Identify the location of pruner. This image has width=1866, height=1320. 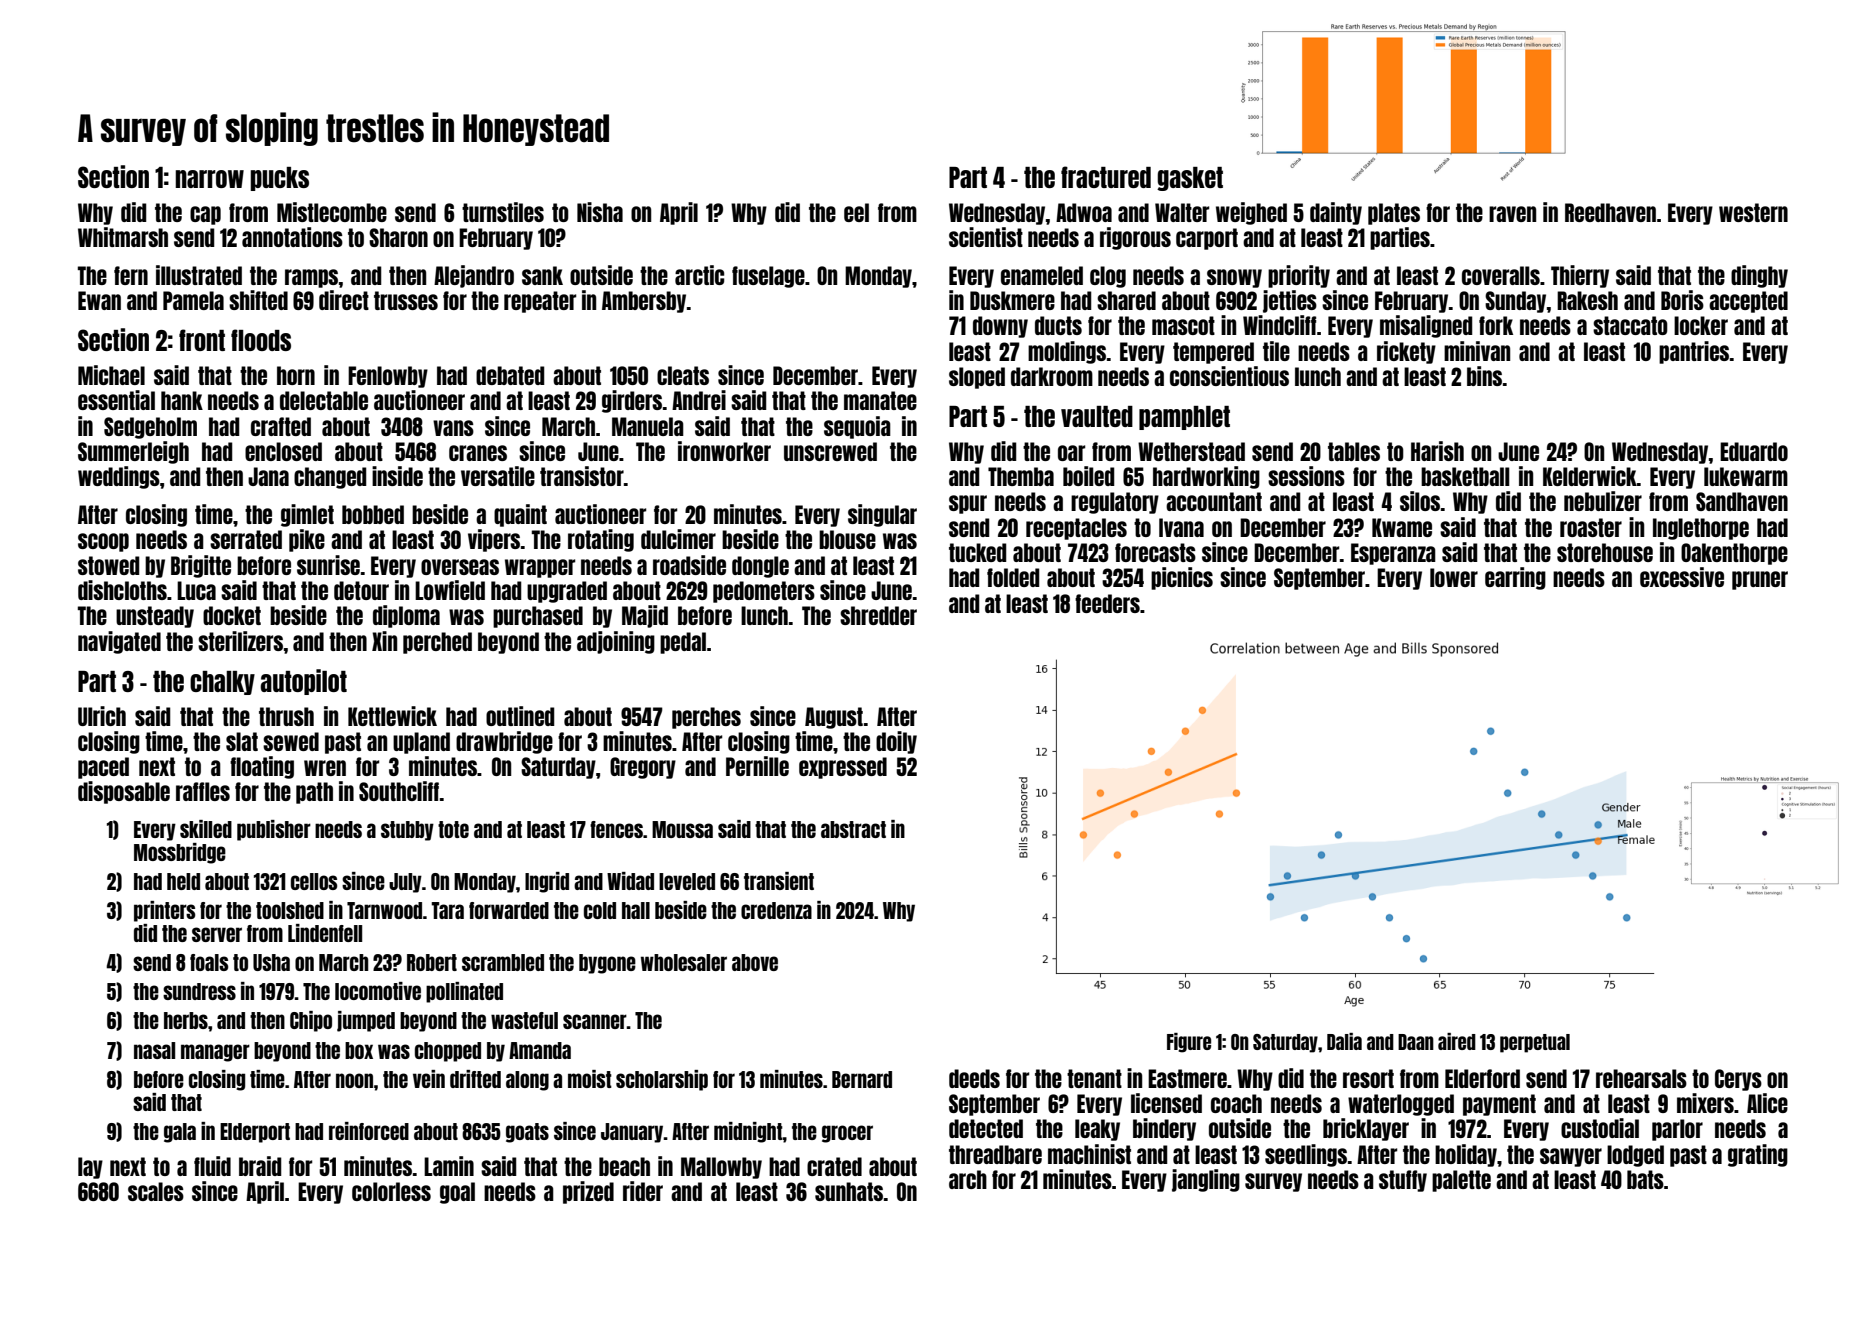
(1760, 580).
